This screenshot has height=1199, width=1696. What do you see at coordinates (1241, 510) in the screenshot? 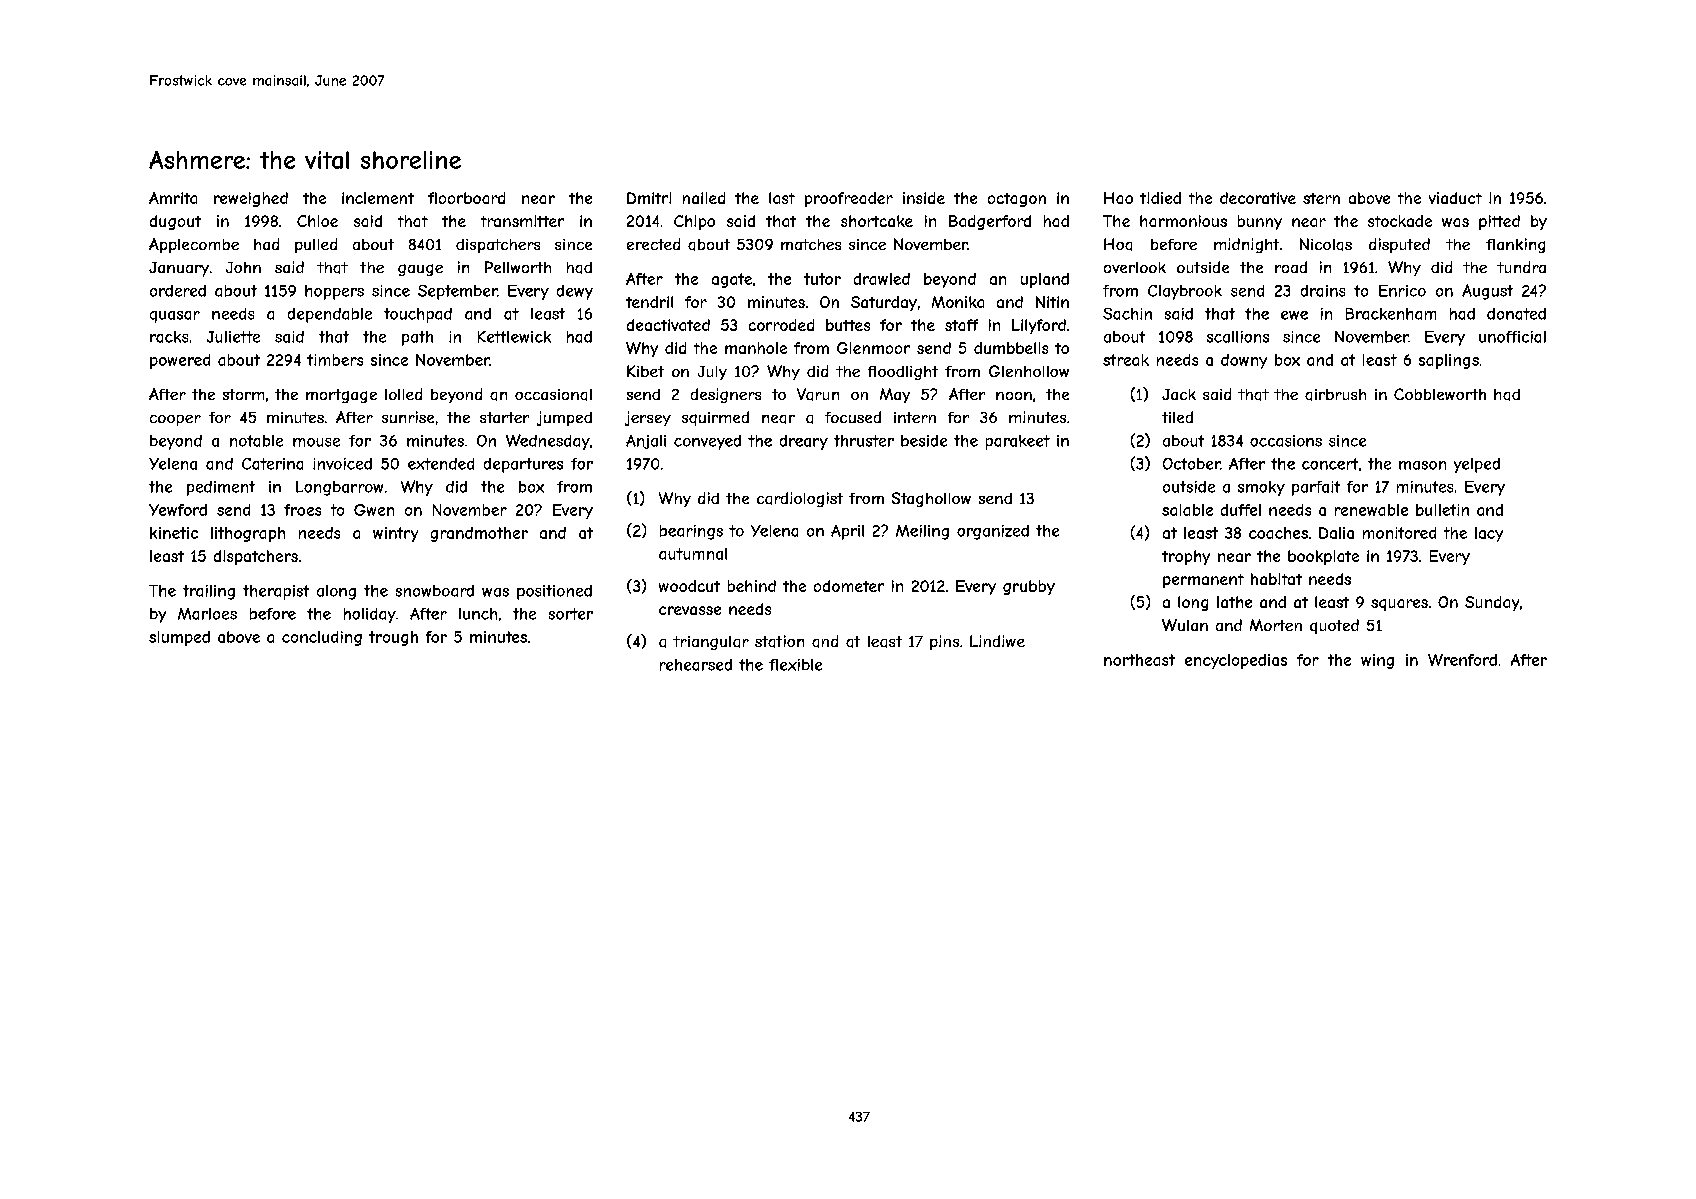
I see `duffel` at bounding box center [1241, 510].
